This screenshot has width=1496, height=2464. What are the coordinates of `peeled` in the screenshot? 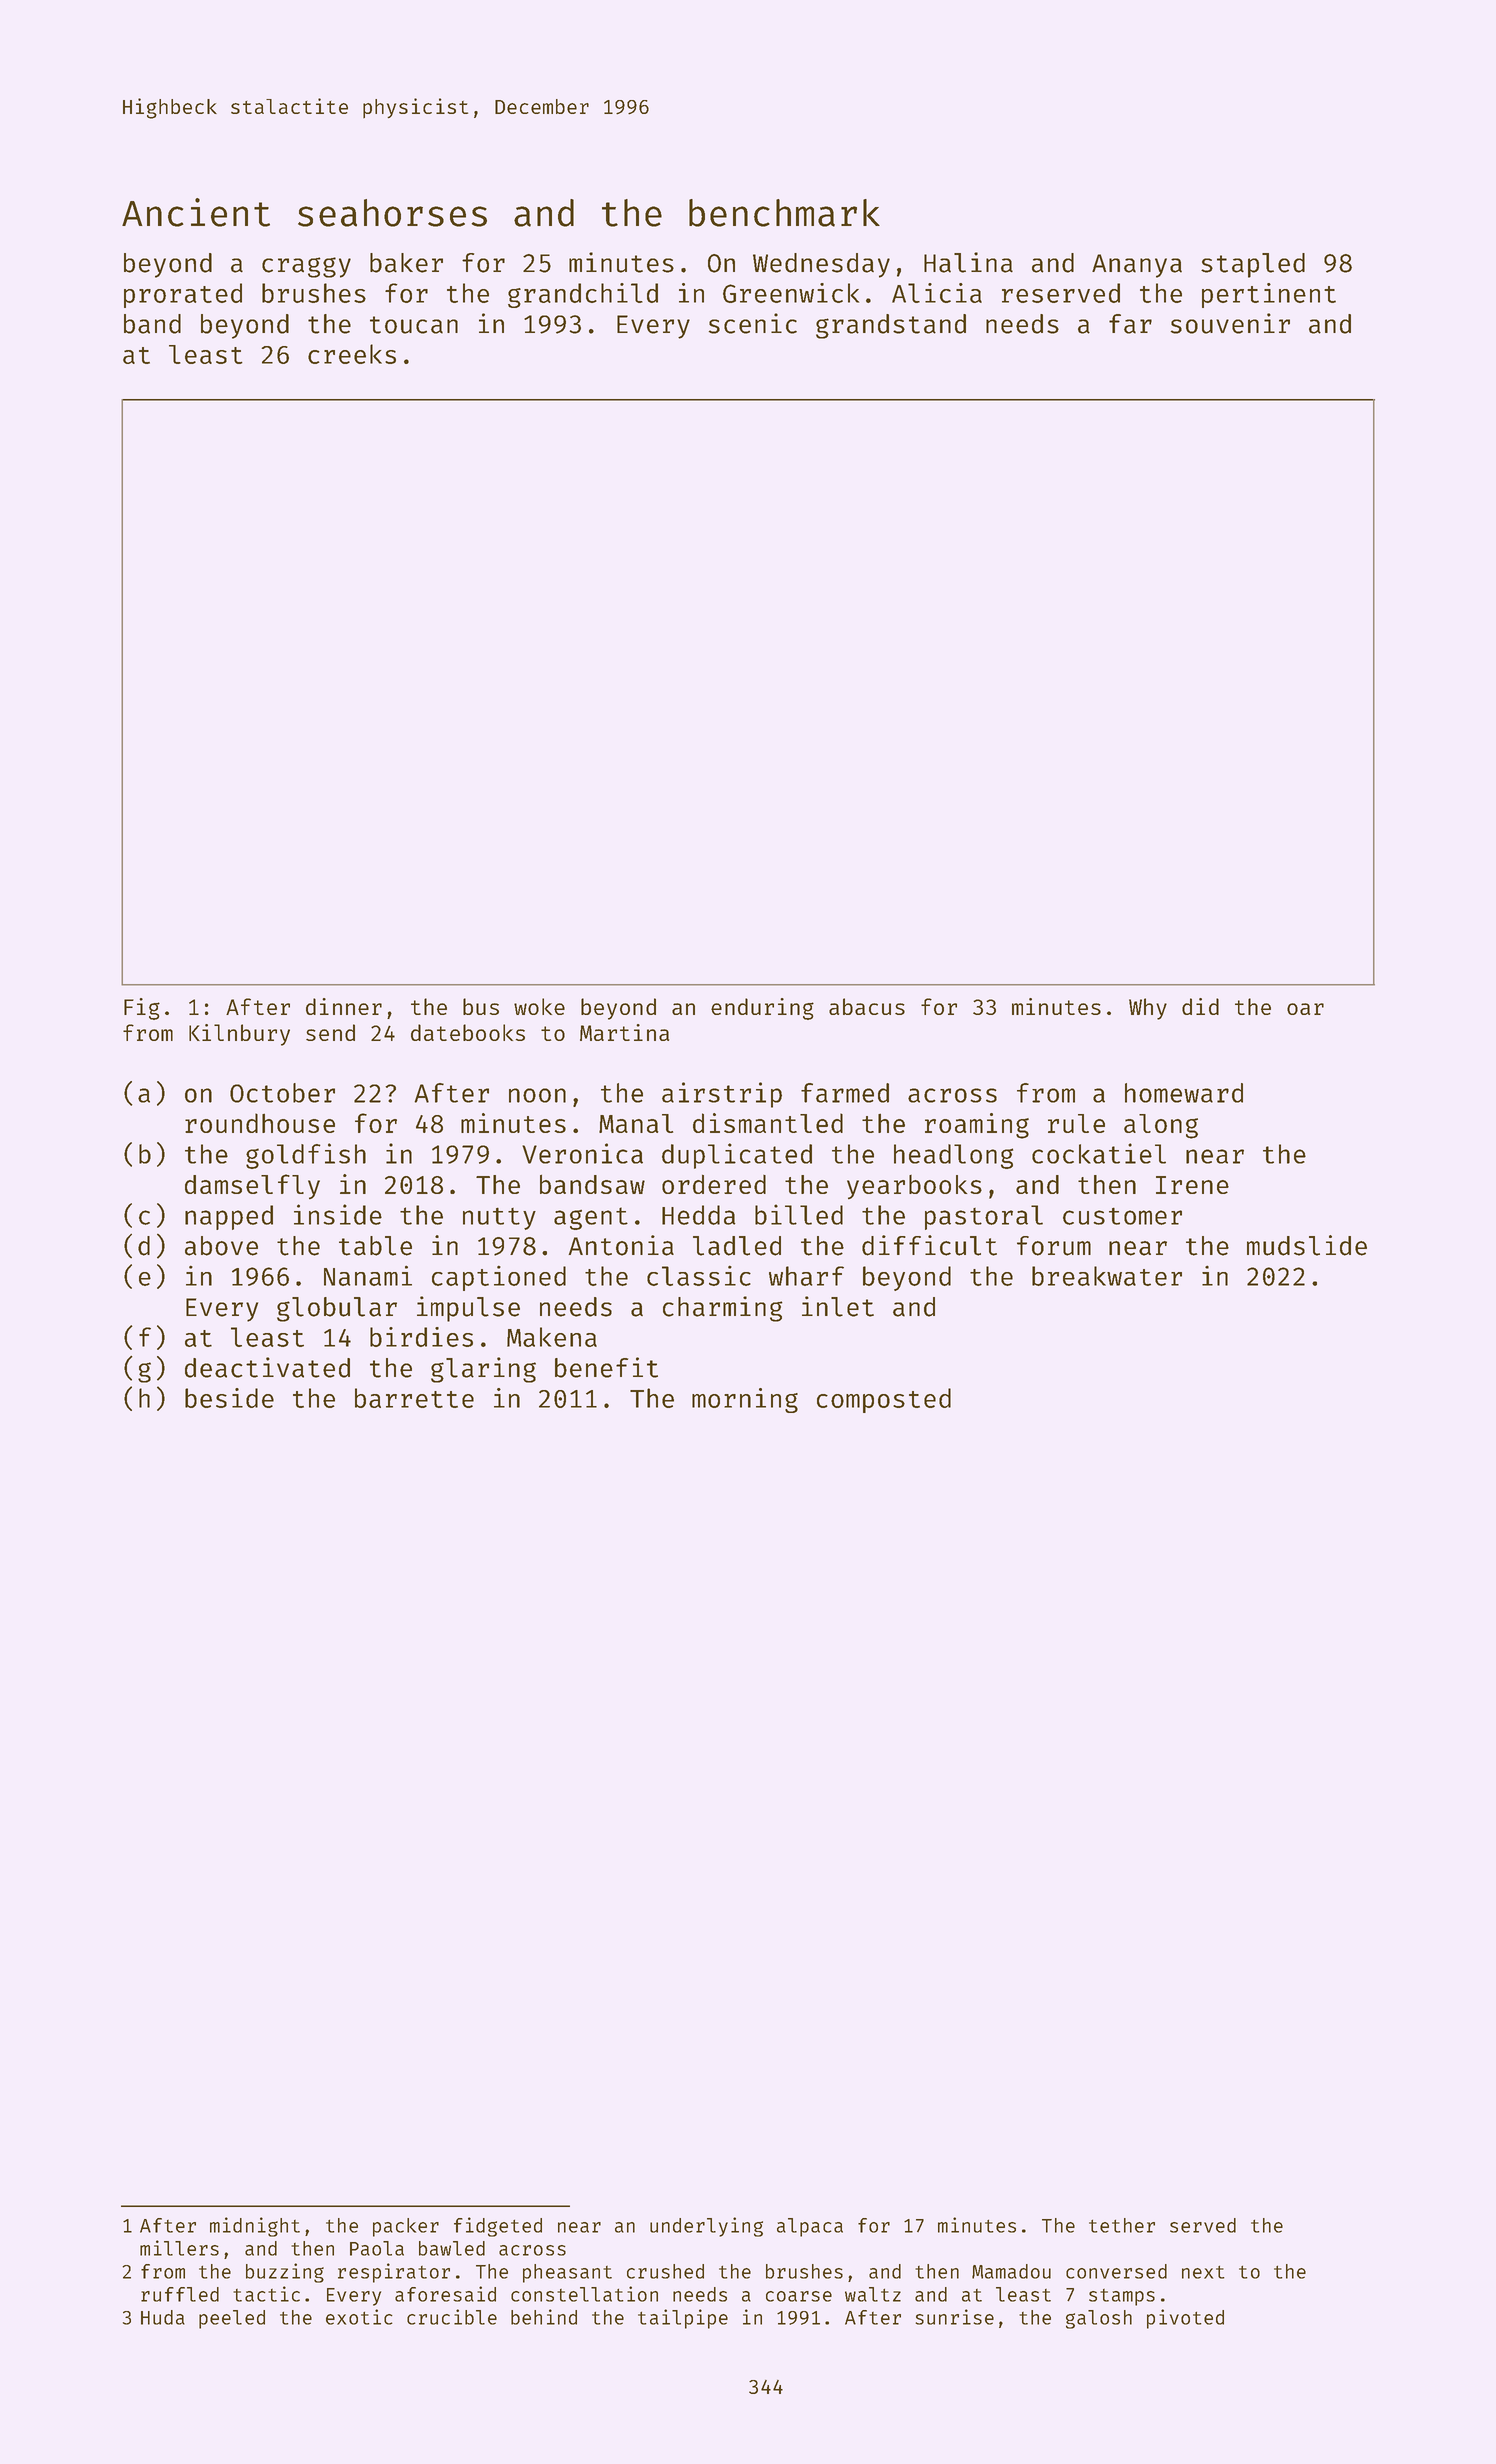 It's located at (232, 2319).
